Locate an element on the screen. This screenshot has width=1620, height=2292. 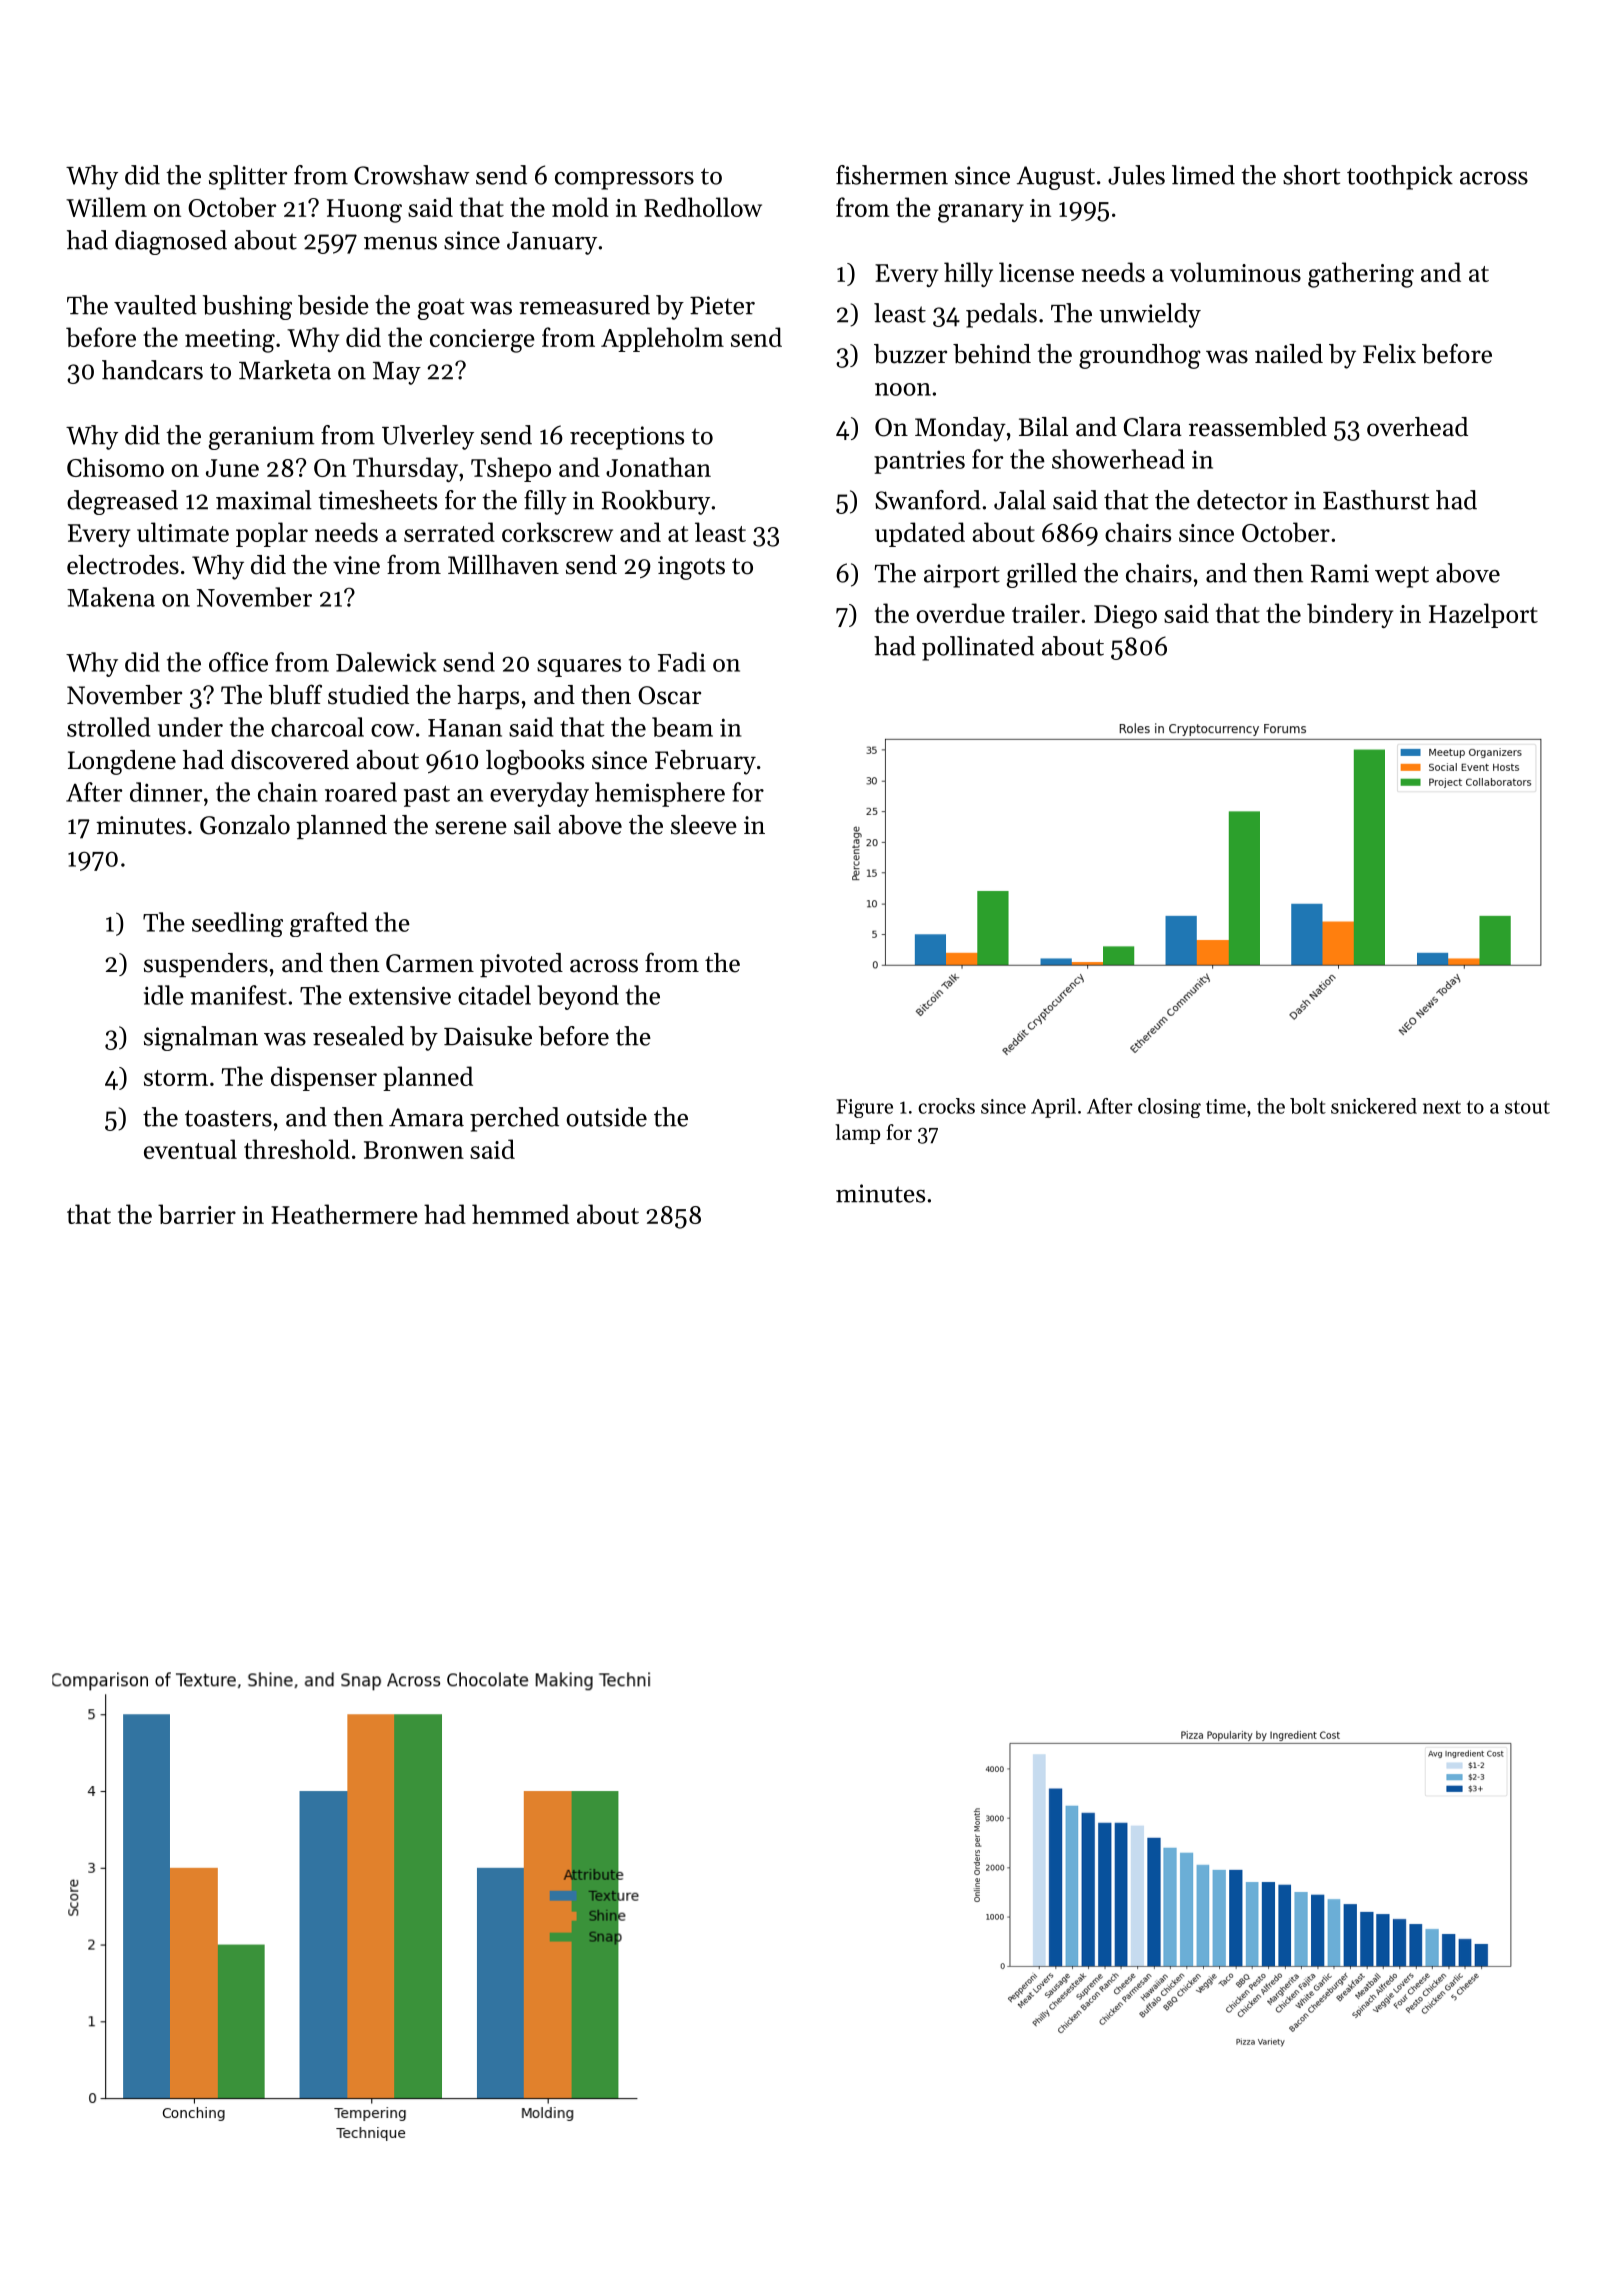
bolt is located at coordinates (1308, 1106).
